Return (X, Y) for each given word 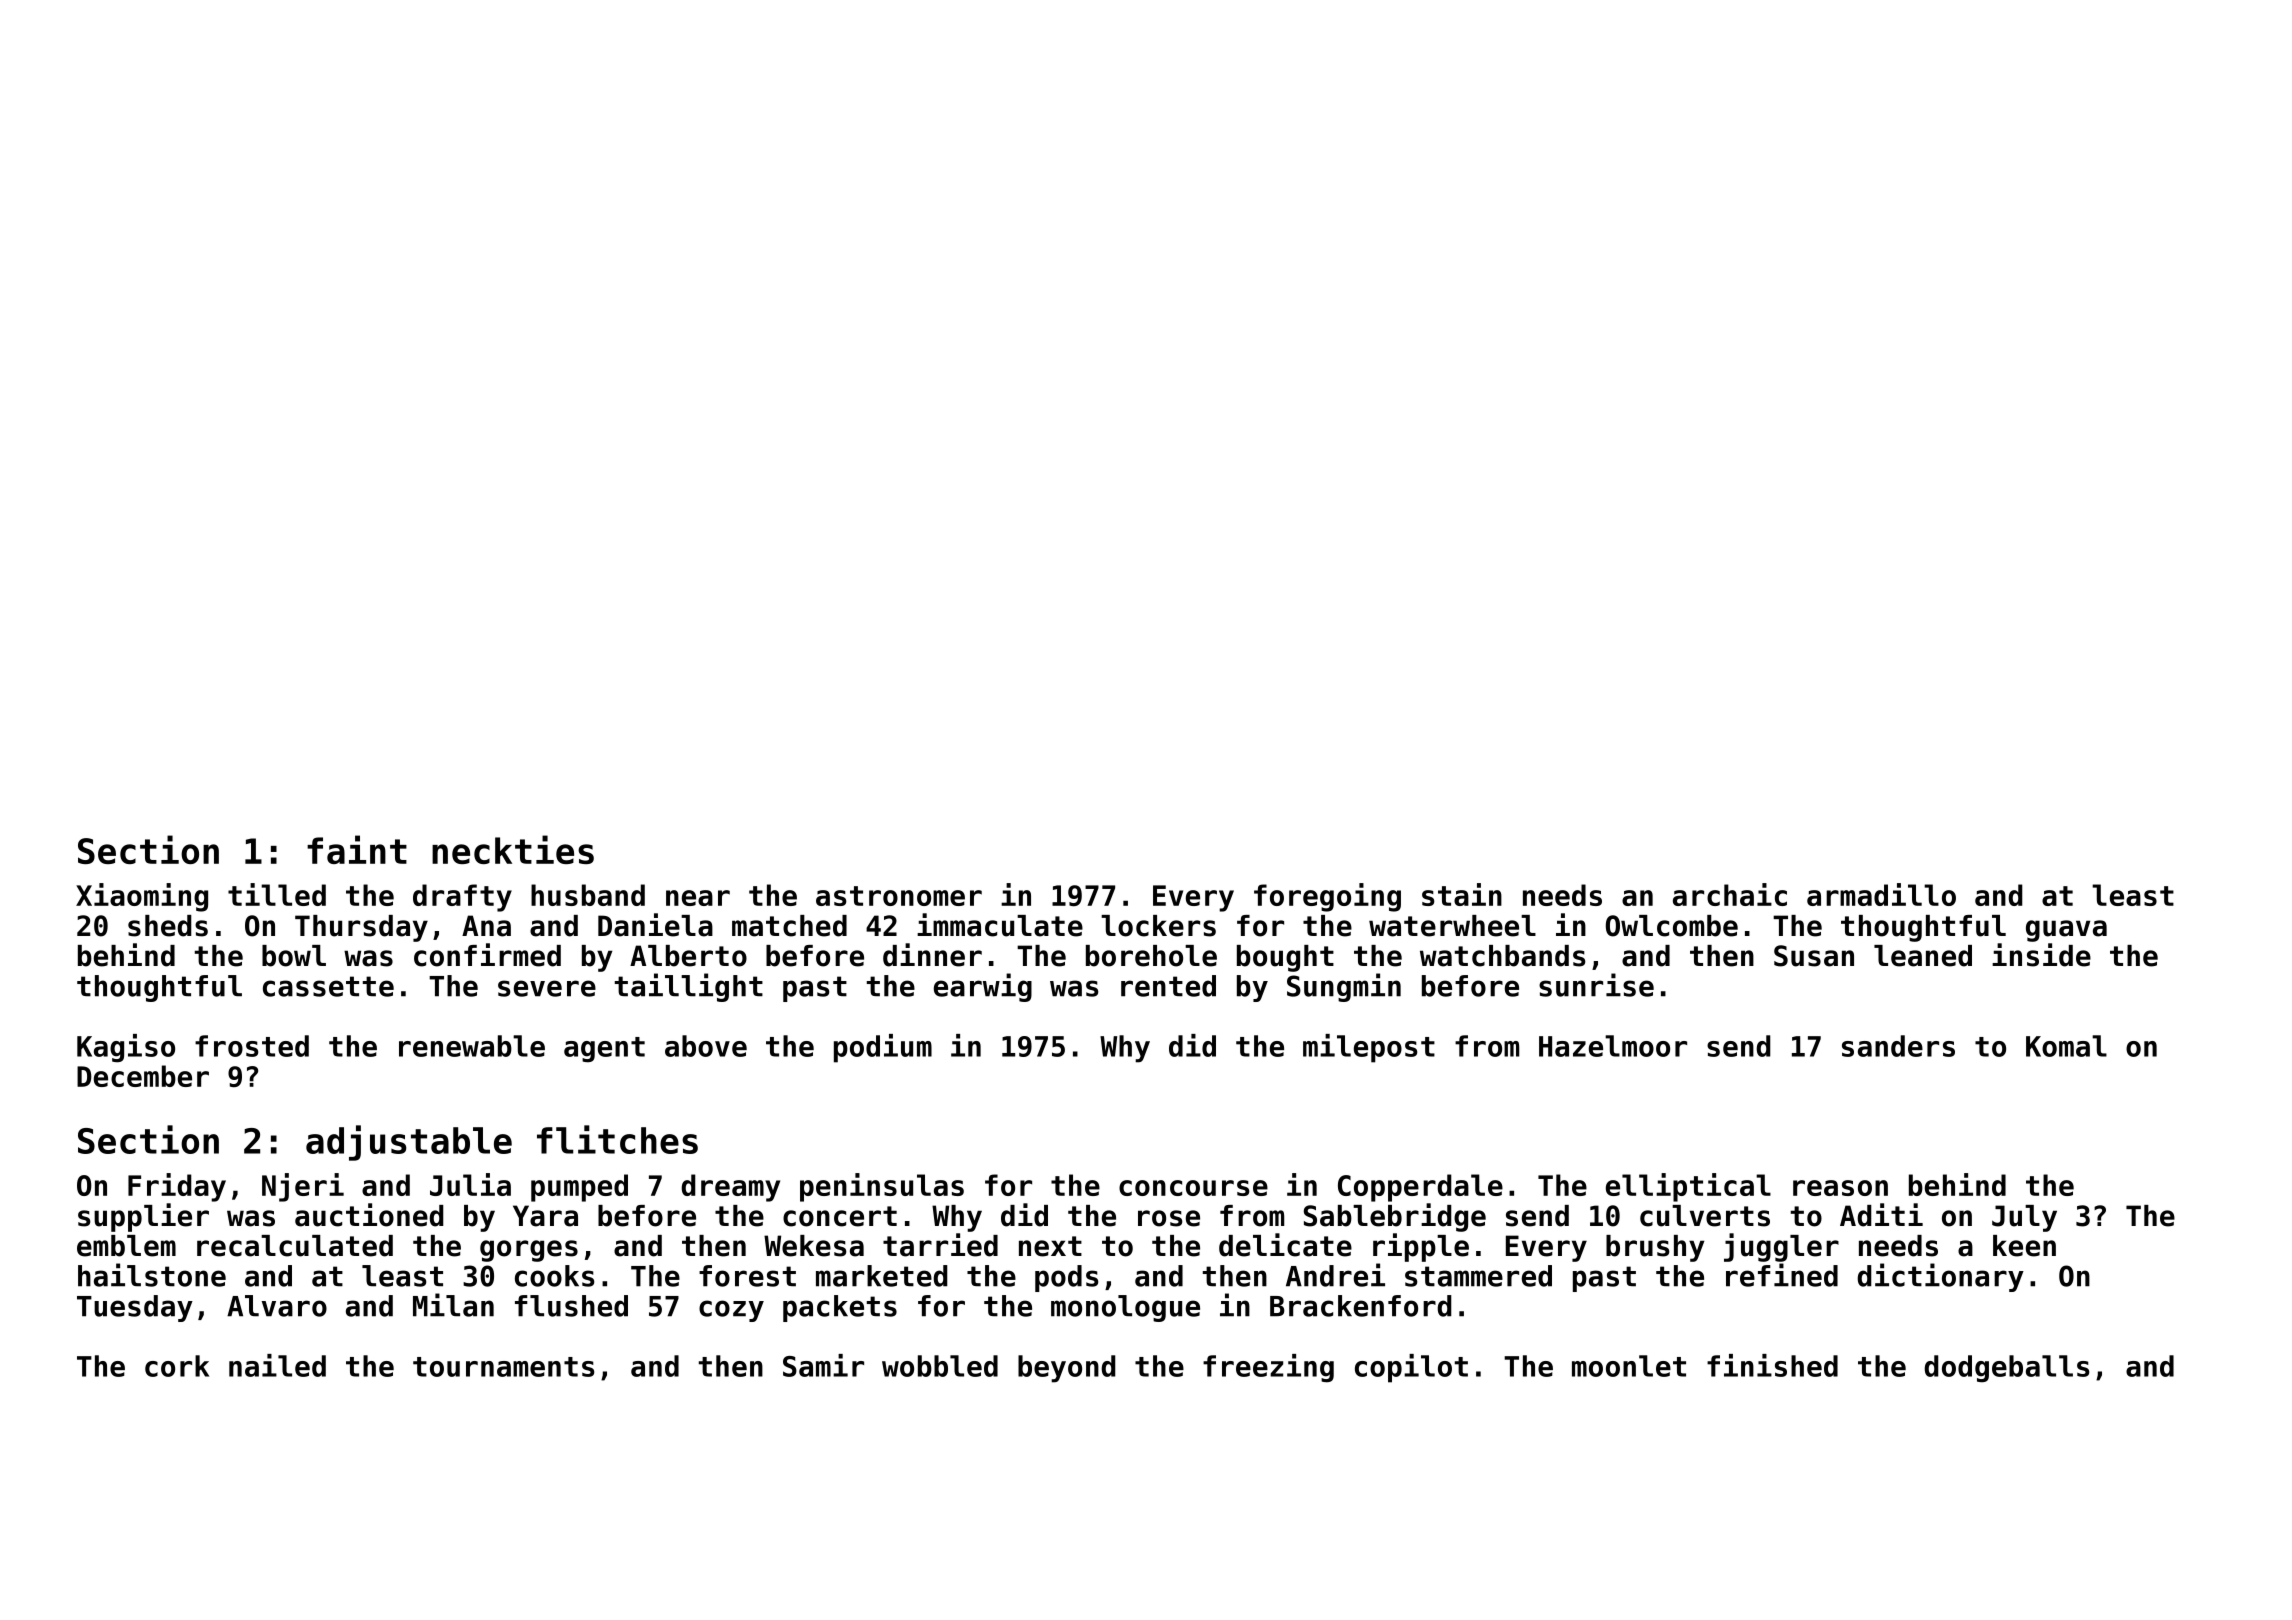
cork (177, 1366)
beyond (1067, 1369)
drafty (462, 898)
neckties (513, 849)
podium (883, 1048)
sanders (1898, 1046)
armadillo (1881, 894)
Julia (470, 1184)
